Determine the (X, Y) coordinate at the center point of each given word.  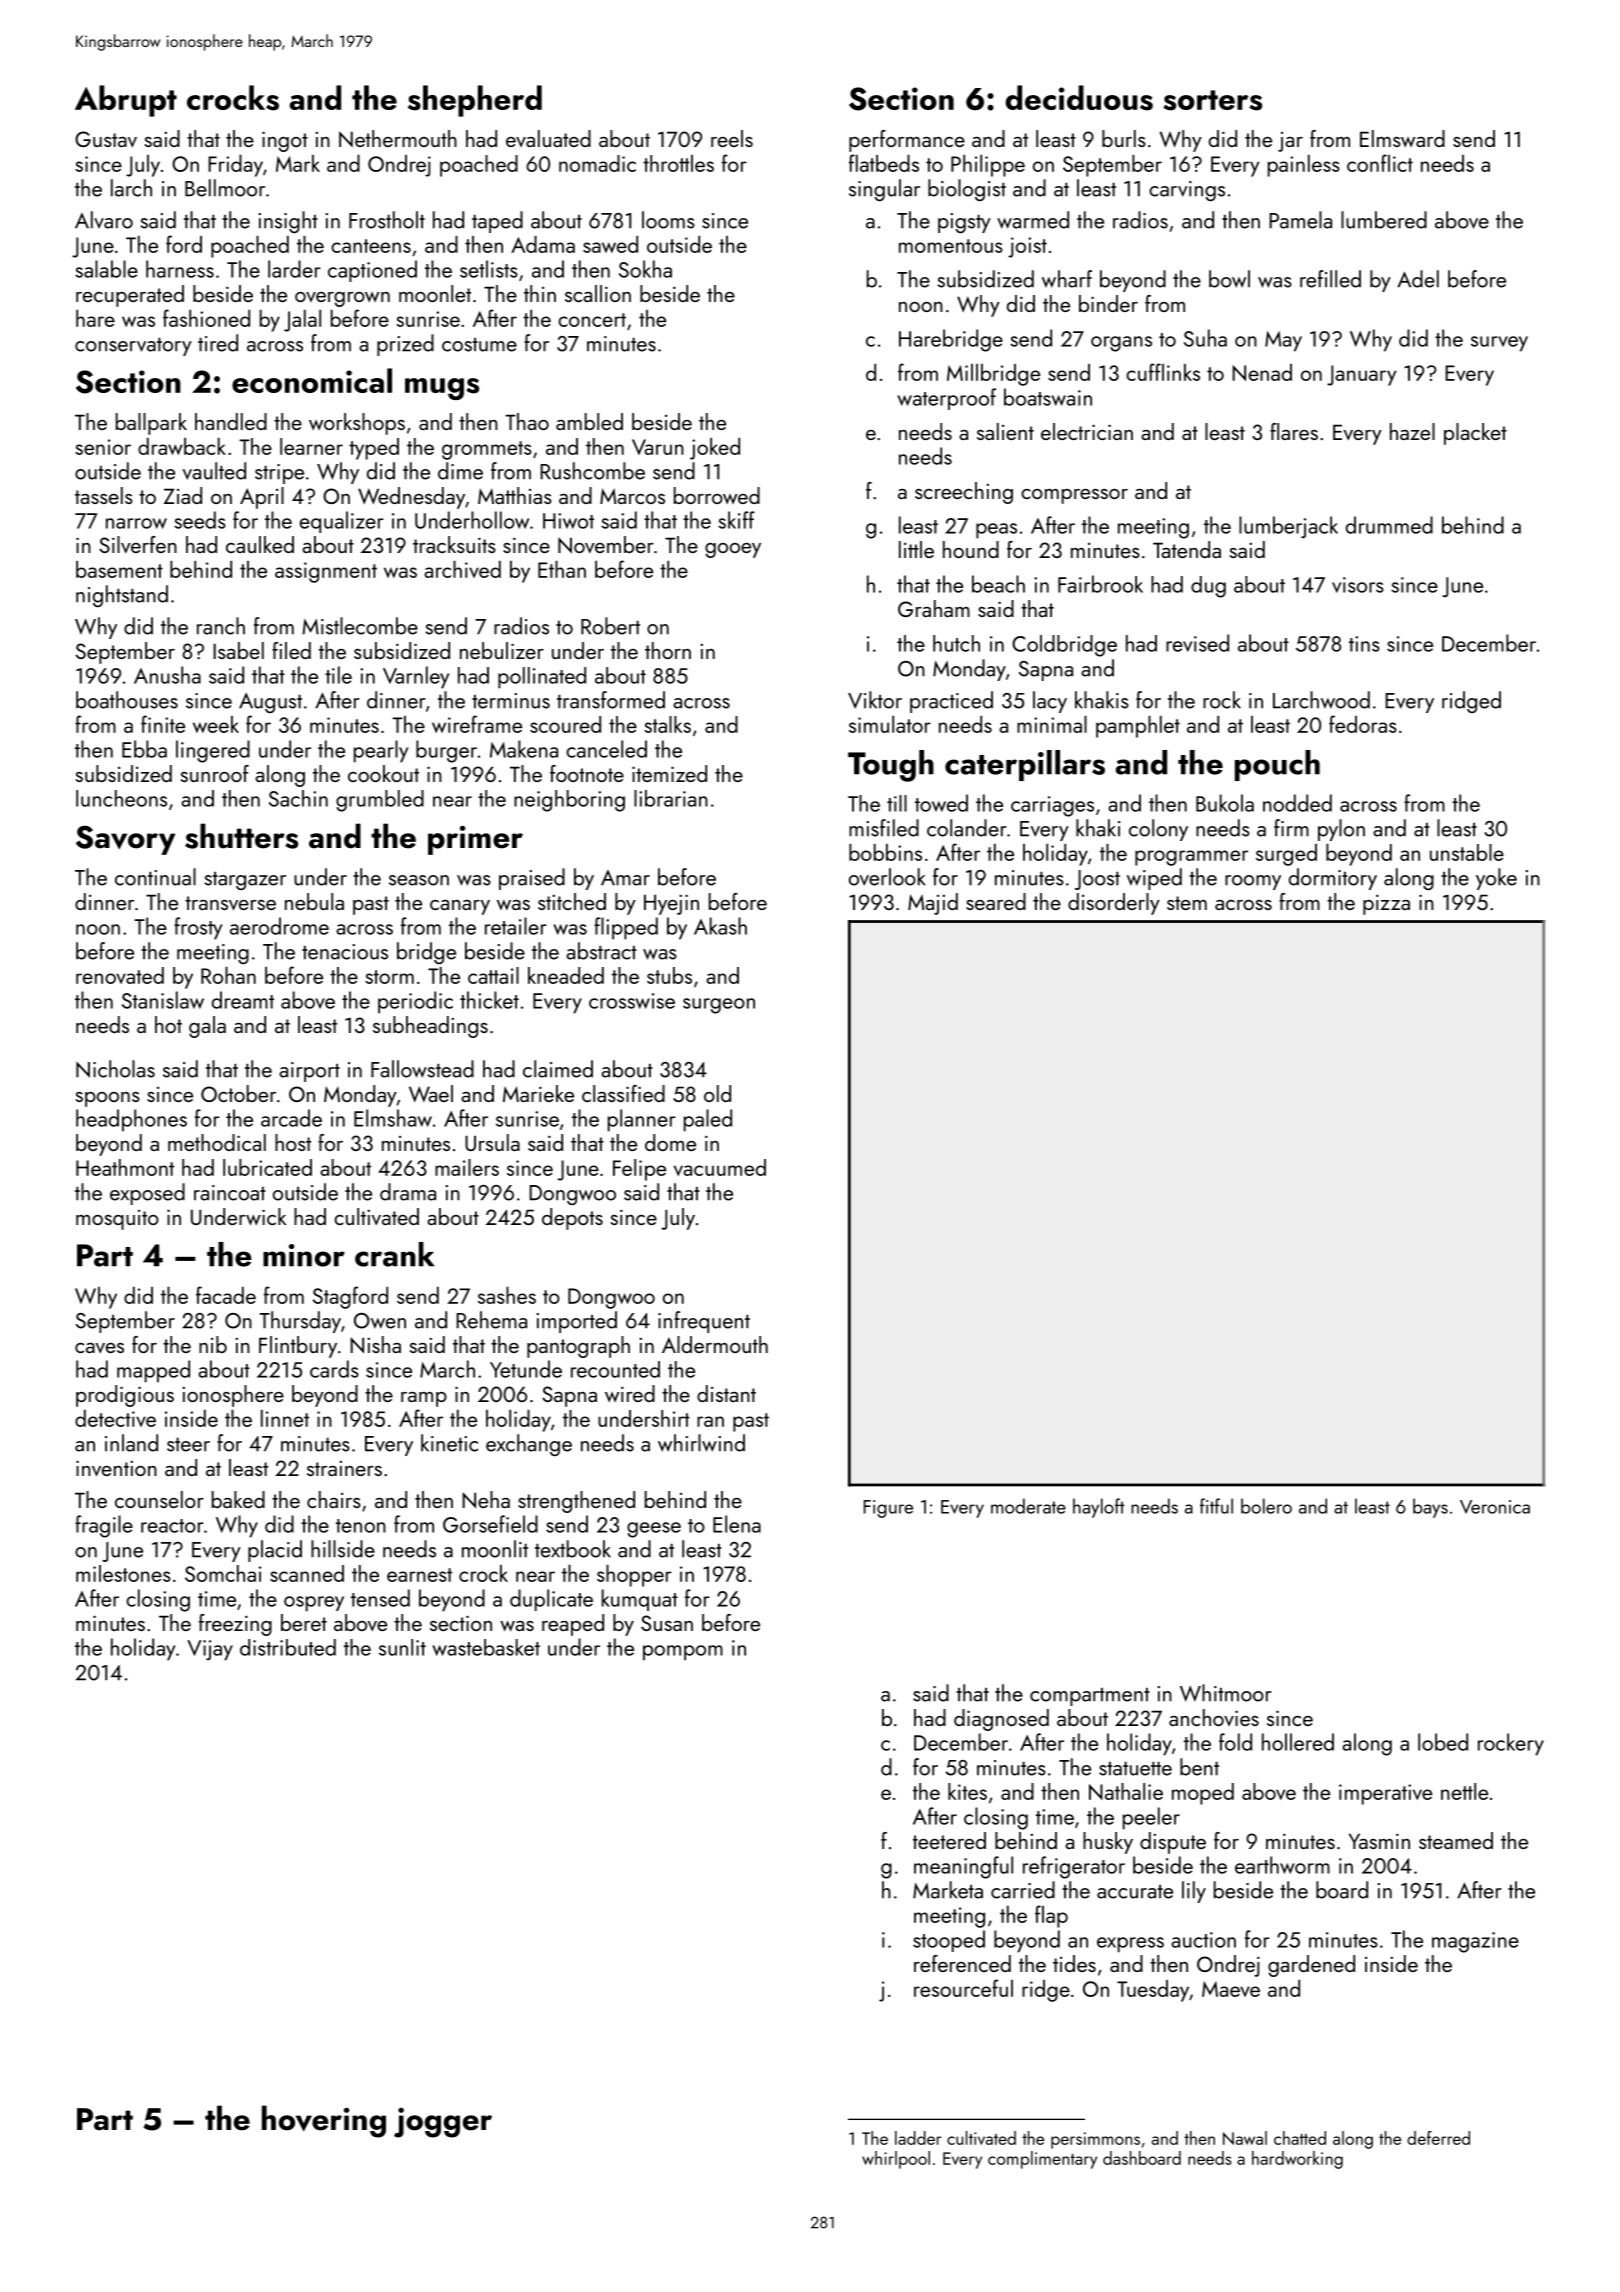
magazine (1475, 1942)
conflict (1380, 163)
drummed (1389, 525)
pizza (1386, 904)
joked (715, 449)
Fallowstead (422, 1069)
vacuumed (720, 1167)
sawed (610, 244)
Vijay (210, 1650)
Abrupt (126, 101)
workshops (357, 424)
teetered (949, 1840)
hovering (324, 2121)
